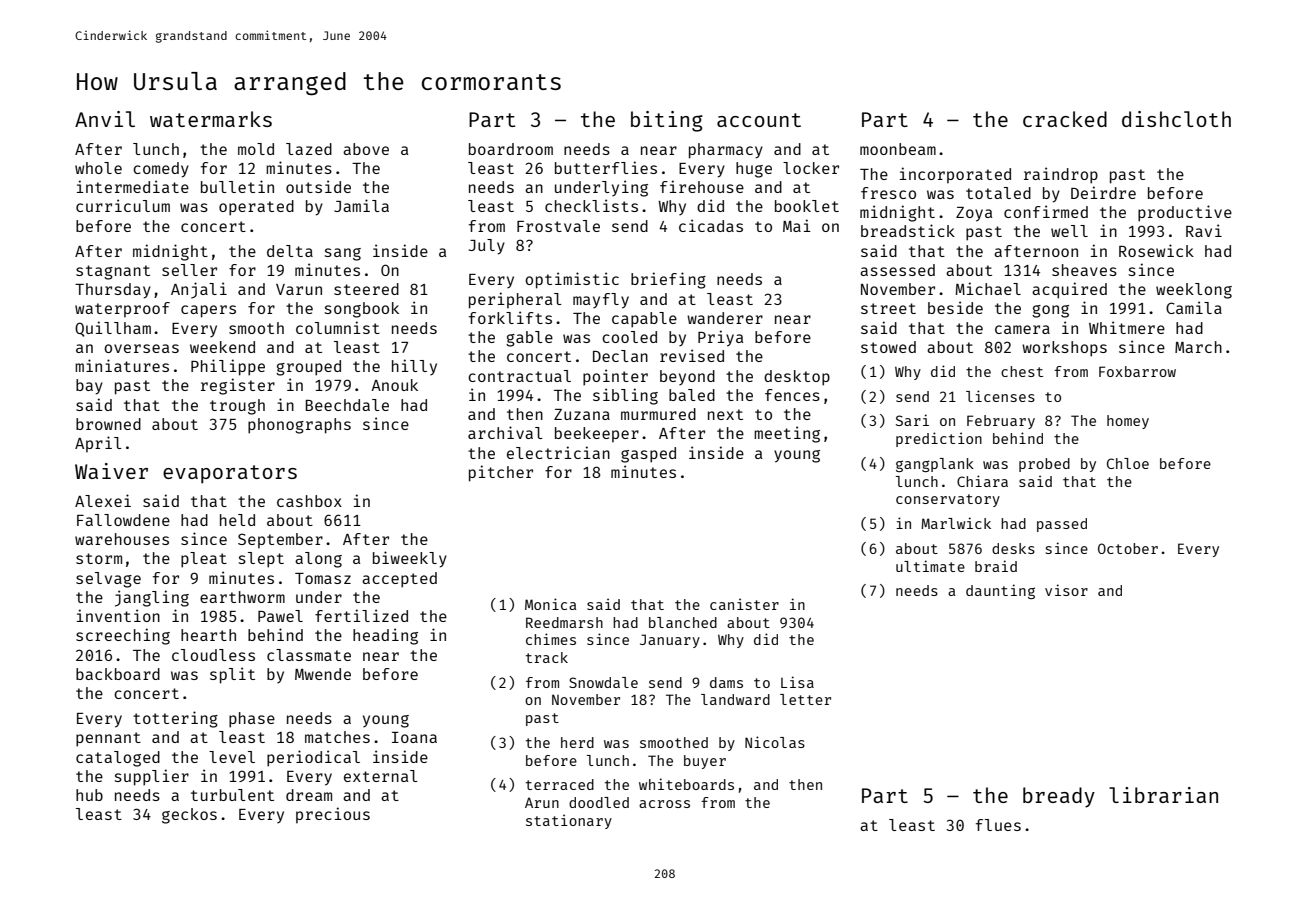 This document has height=924, width=1308. What do you see at coordinates (898, 149) in the document?
I see `moonbeam` at bounding box center [898, 149].
